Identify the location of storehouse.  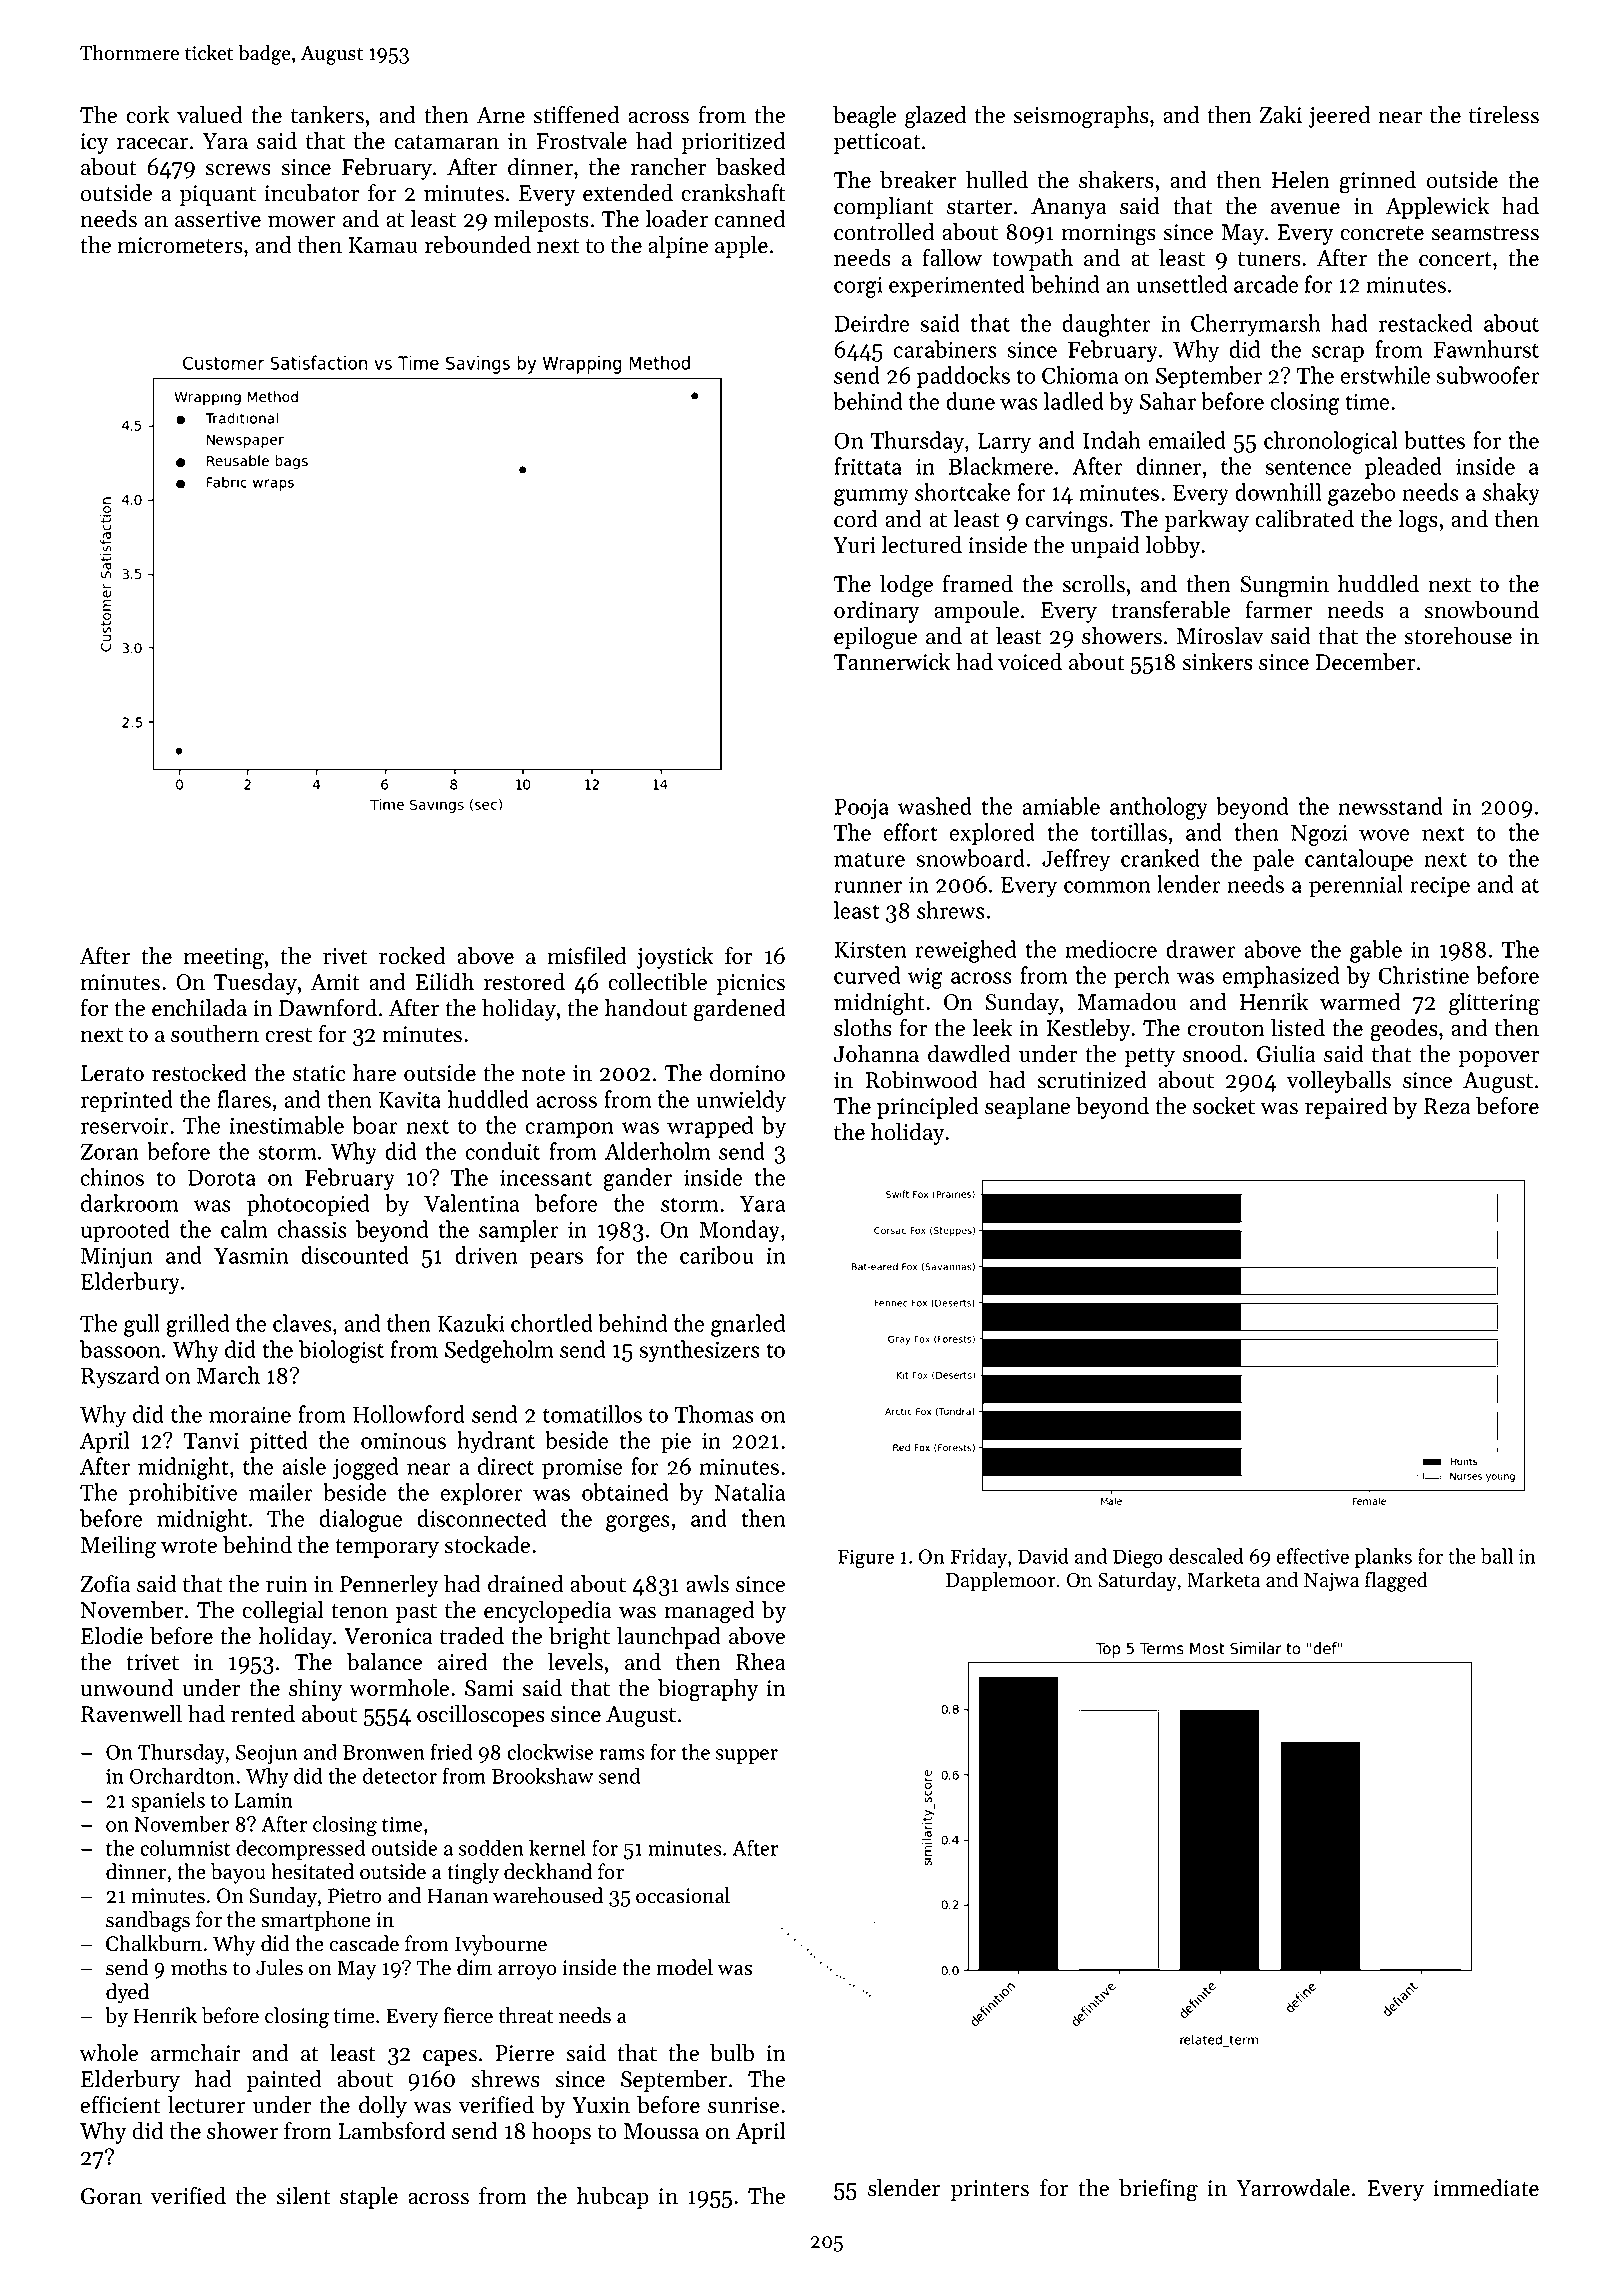
(1458, 636).
